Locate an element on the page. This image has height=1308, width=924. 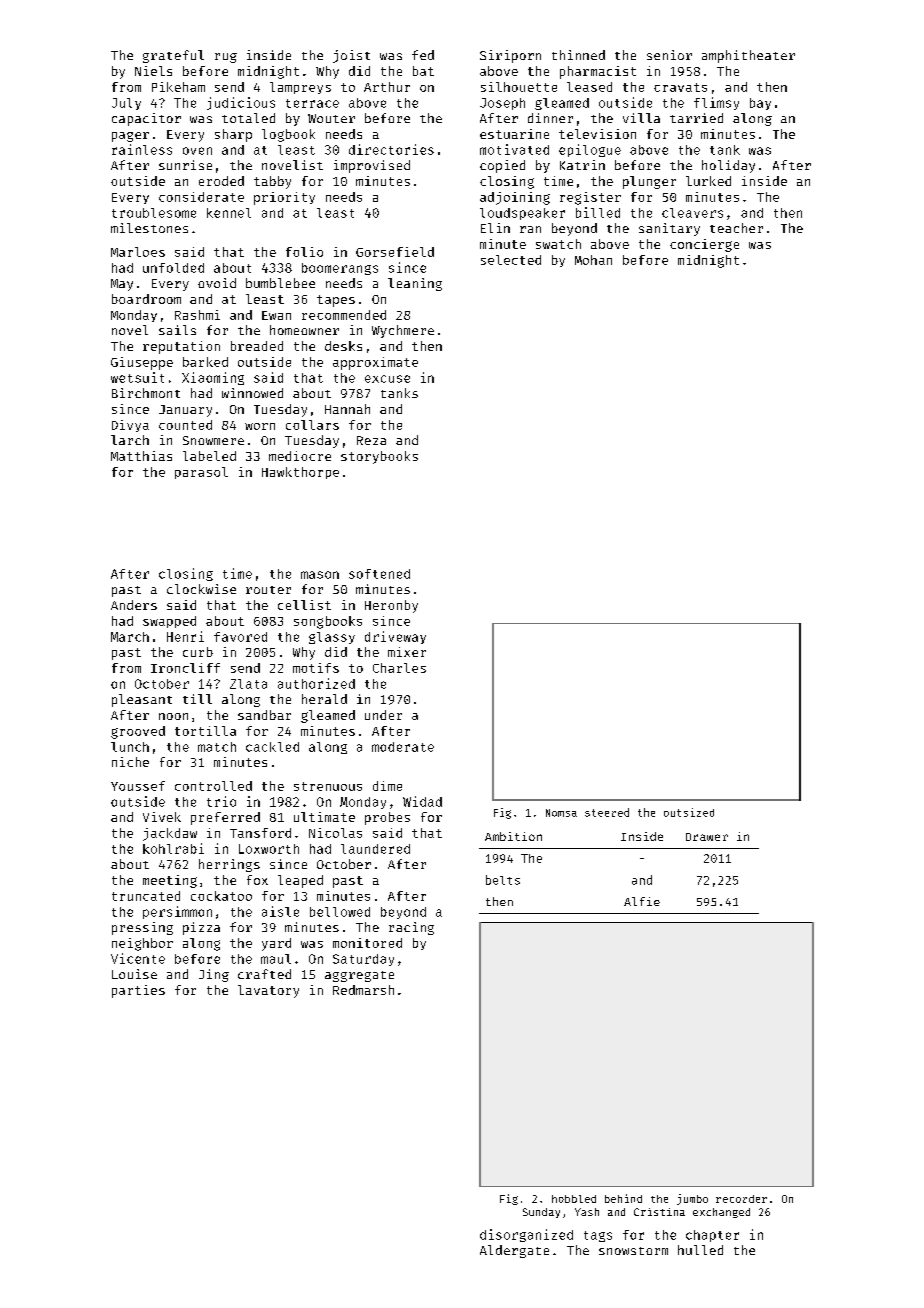
outsized is located at coordinates (689, 812).
